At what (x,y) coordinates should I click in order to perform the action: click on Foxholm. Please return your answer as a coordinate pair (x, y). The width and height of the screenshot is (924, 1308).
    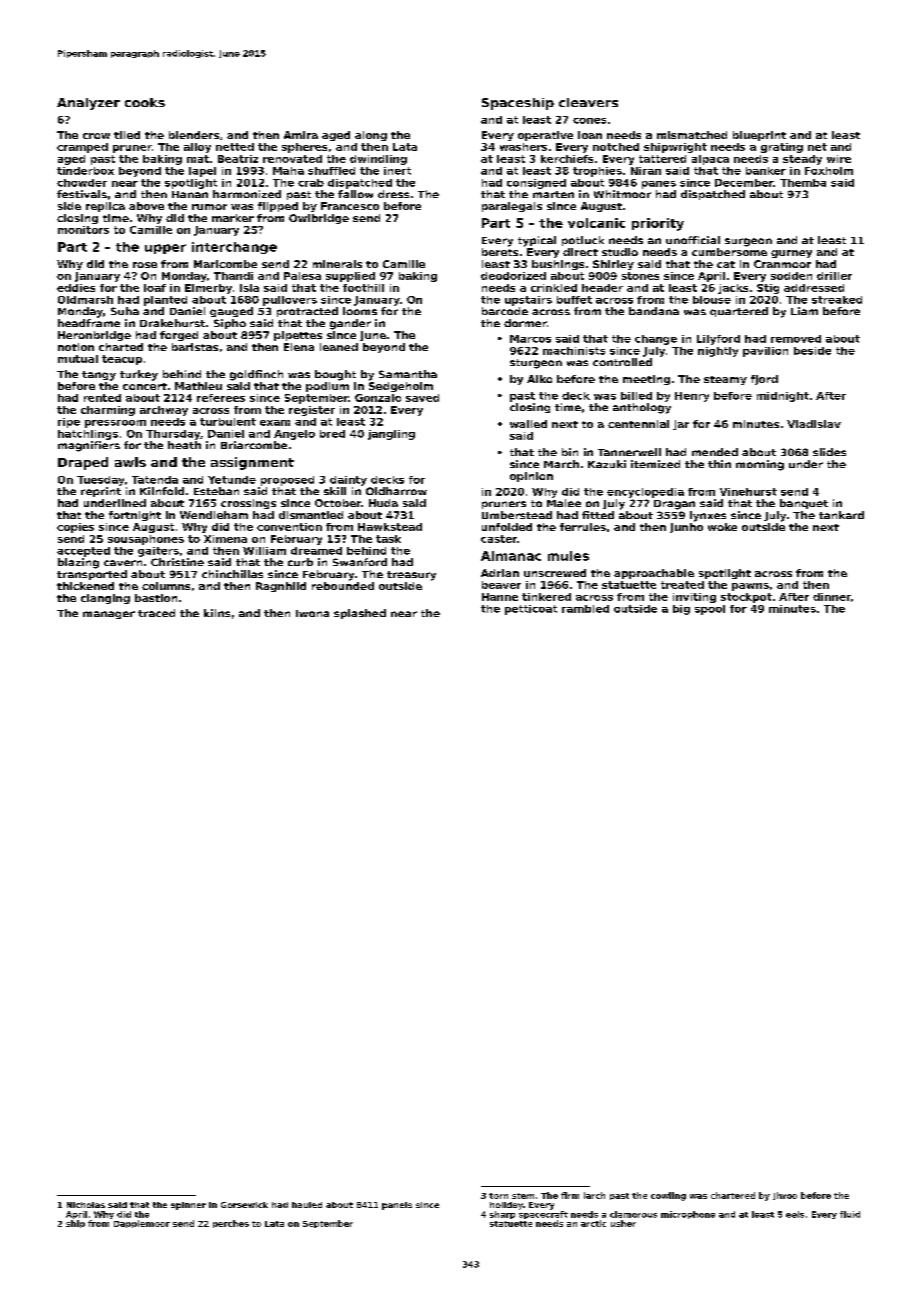
    Looking at the image, I should click on (829, 171).
